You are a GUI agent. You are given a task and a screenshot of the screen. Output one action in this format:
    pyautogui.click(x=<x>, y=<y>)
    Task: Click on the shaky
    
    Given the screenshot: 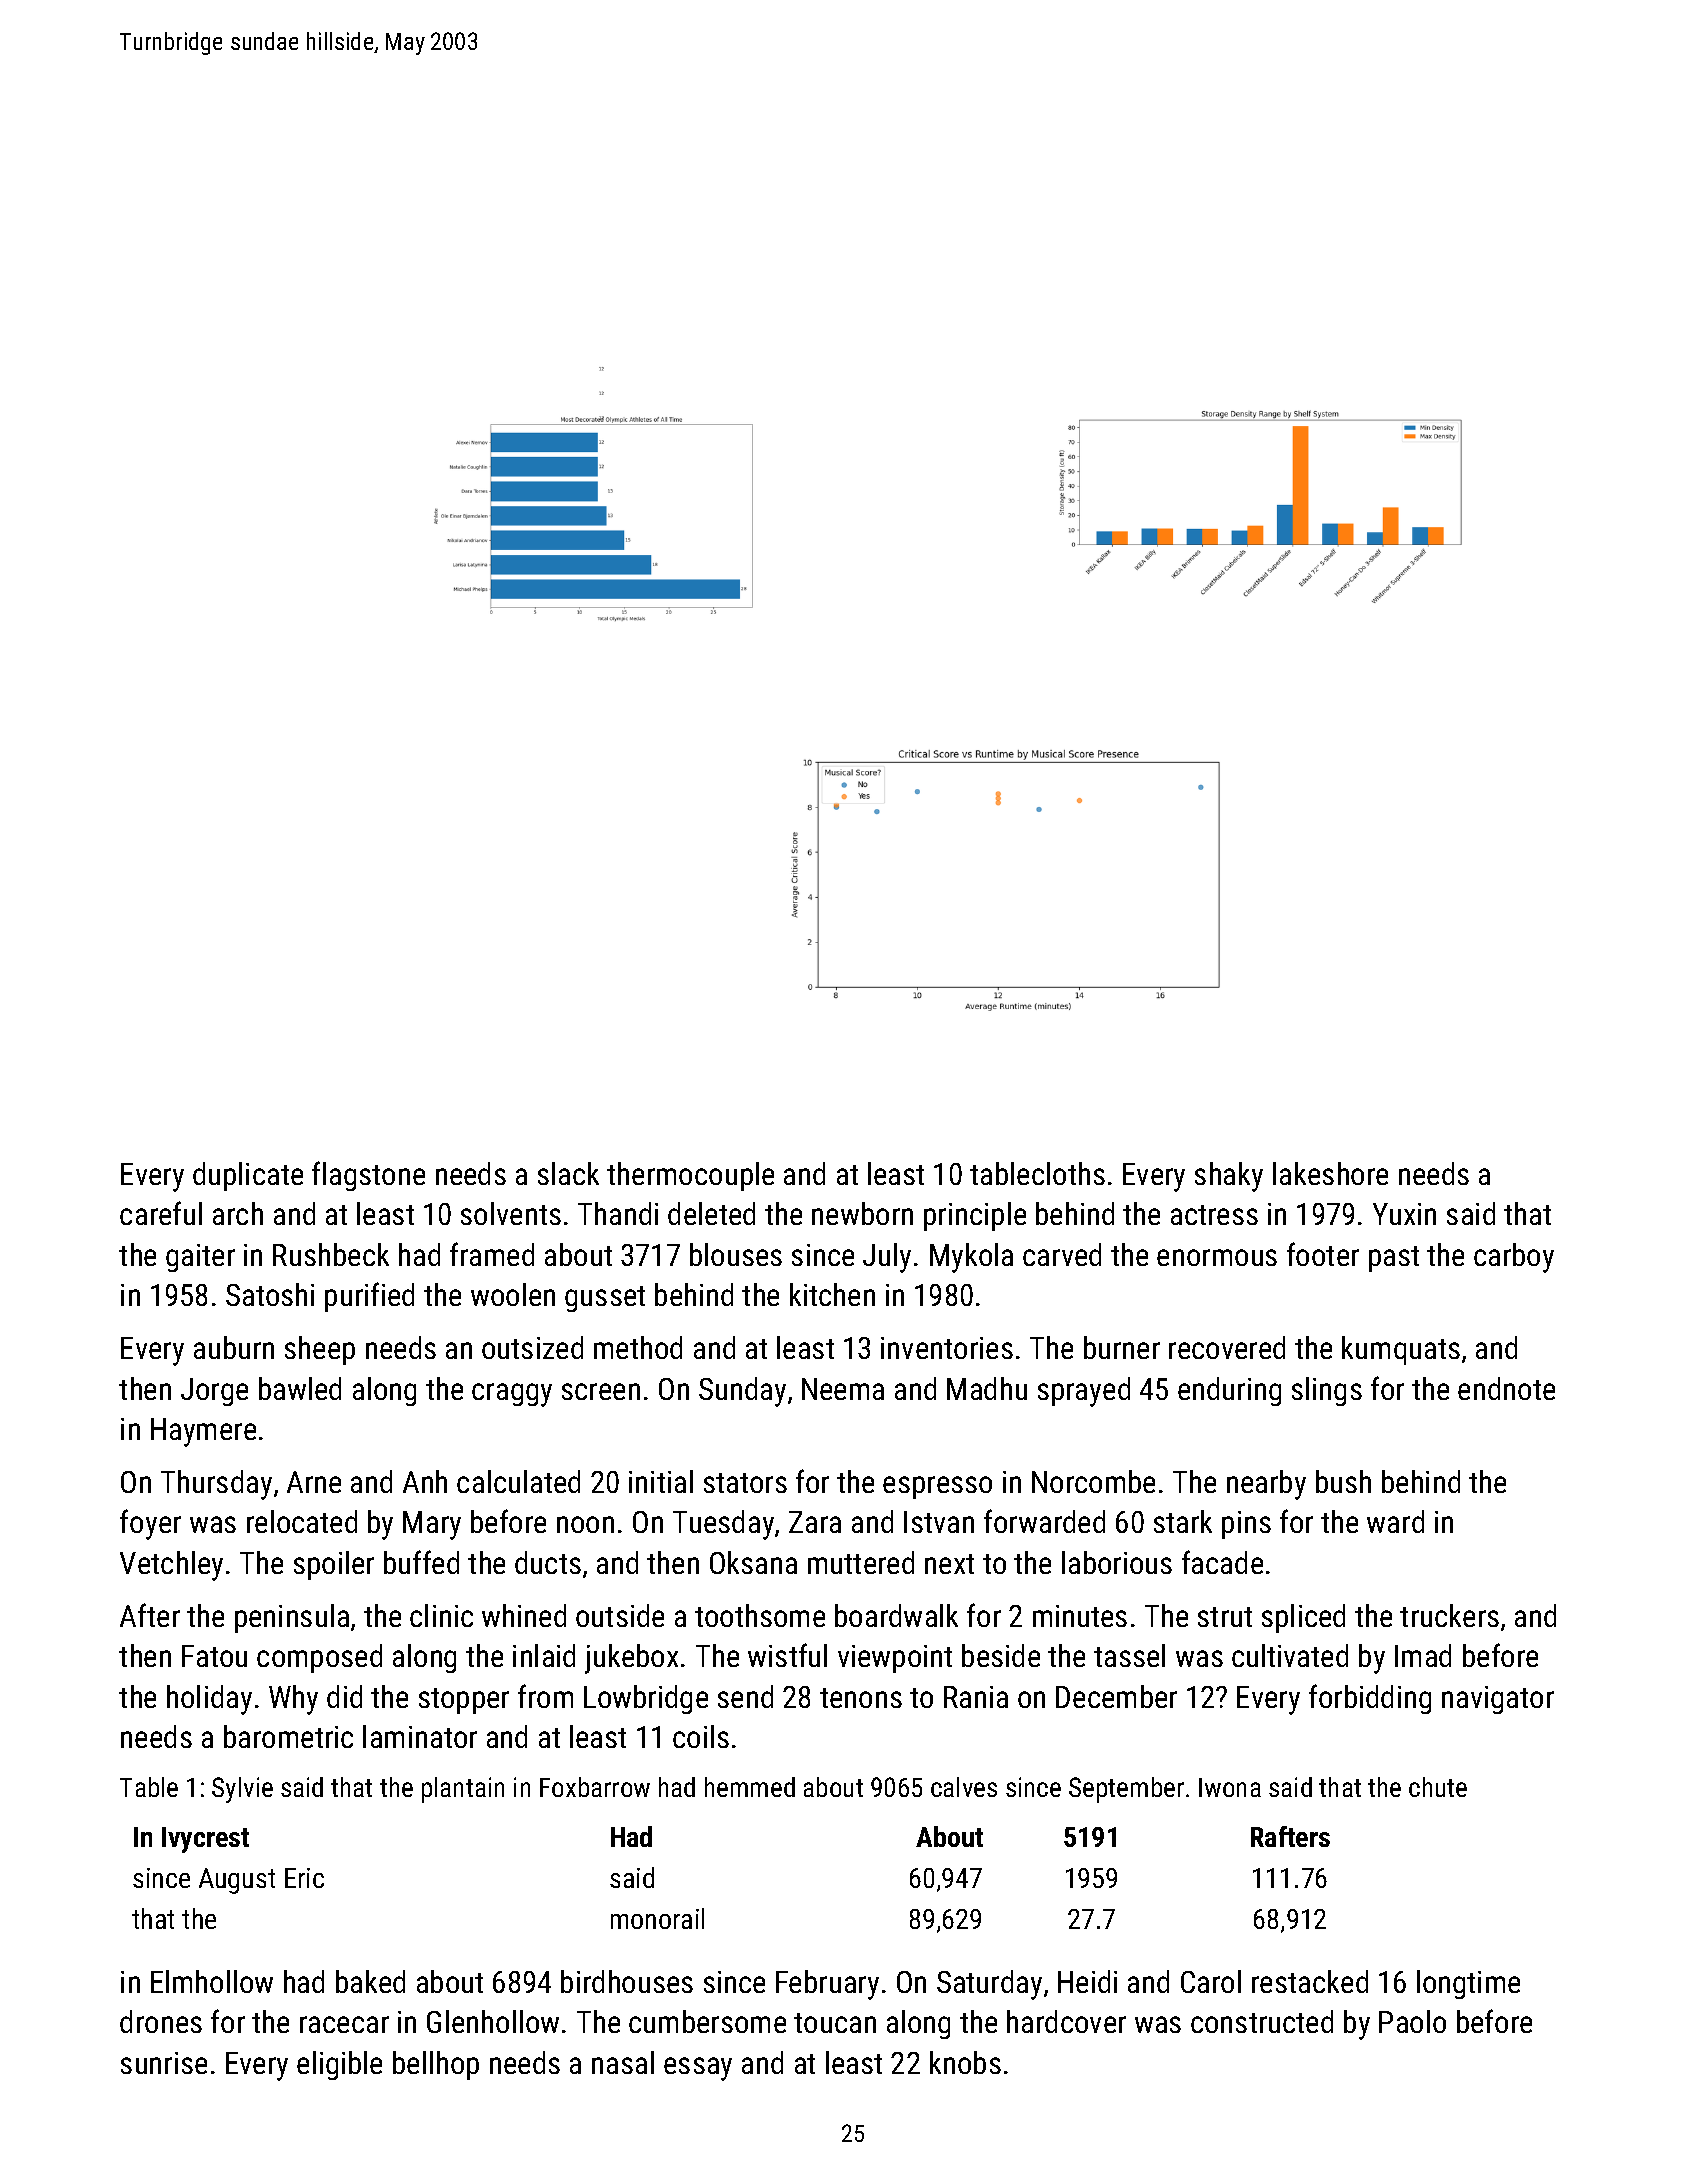 What is the action you would take?
    pyautogui.click(x=1229, y=1177)
